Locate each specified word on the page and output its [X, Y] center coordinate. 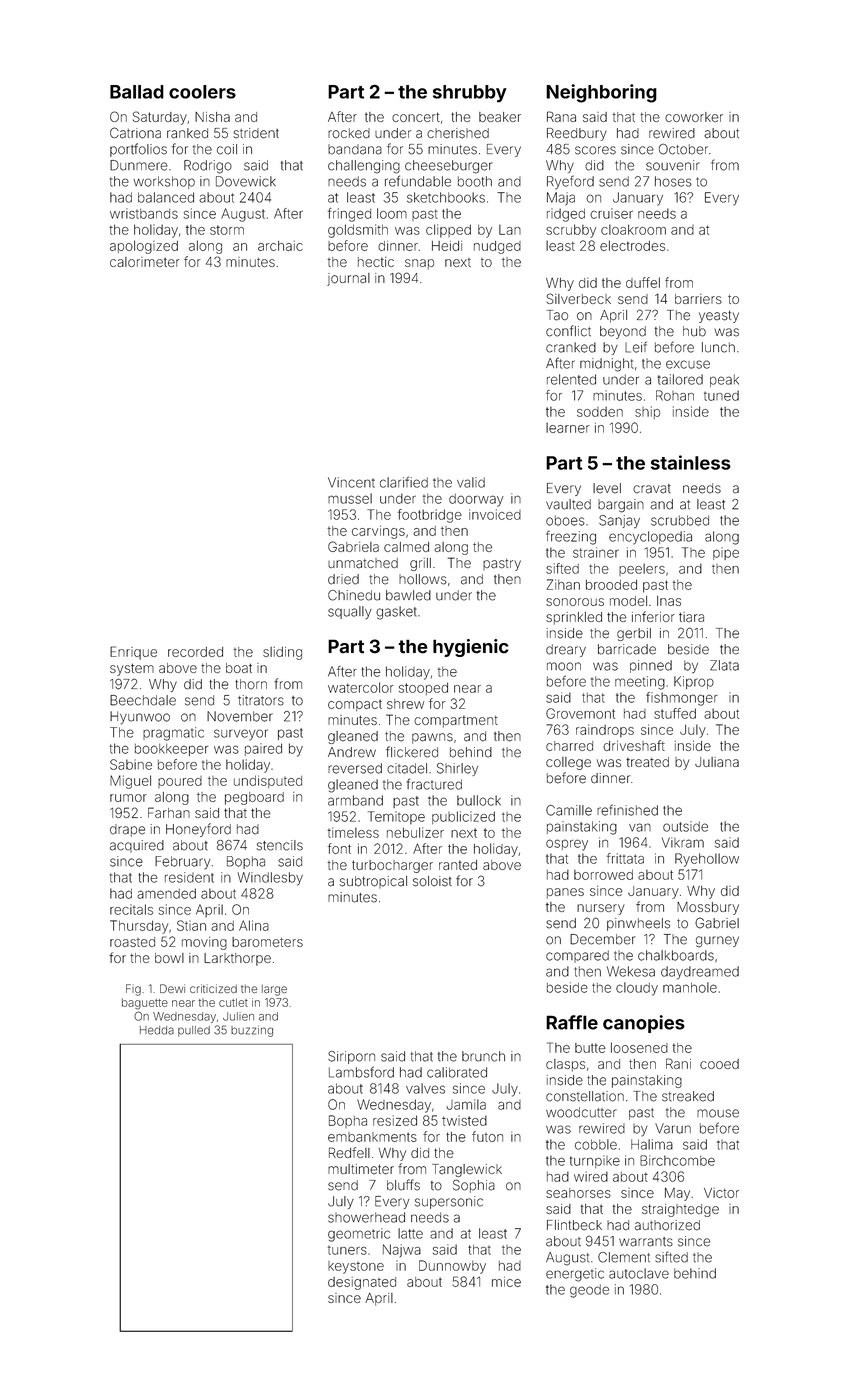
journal [348, 279]
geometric [359, 1235]
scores [595, 150]
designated [362, 1283]
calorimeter [145, 262]
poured [180, 782]
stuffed [675, 713]
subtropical [373, 882]
